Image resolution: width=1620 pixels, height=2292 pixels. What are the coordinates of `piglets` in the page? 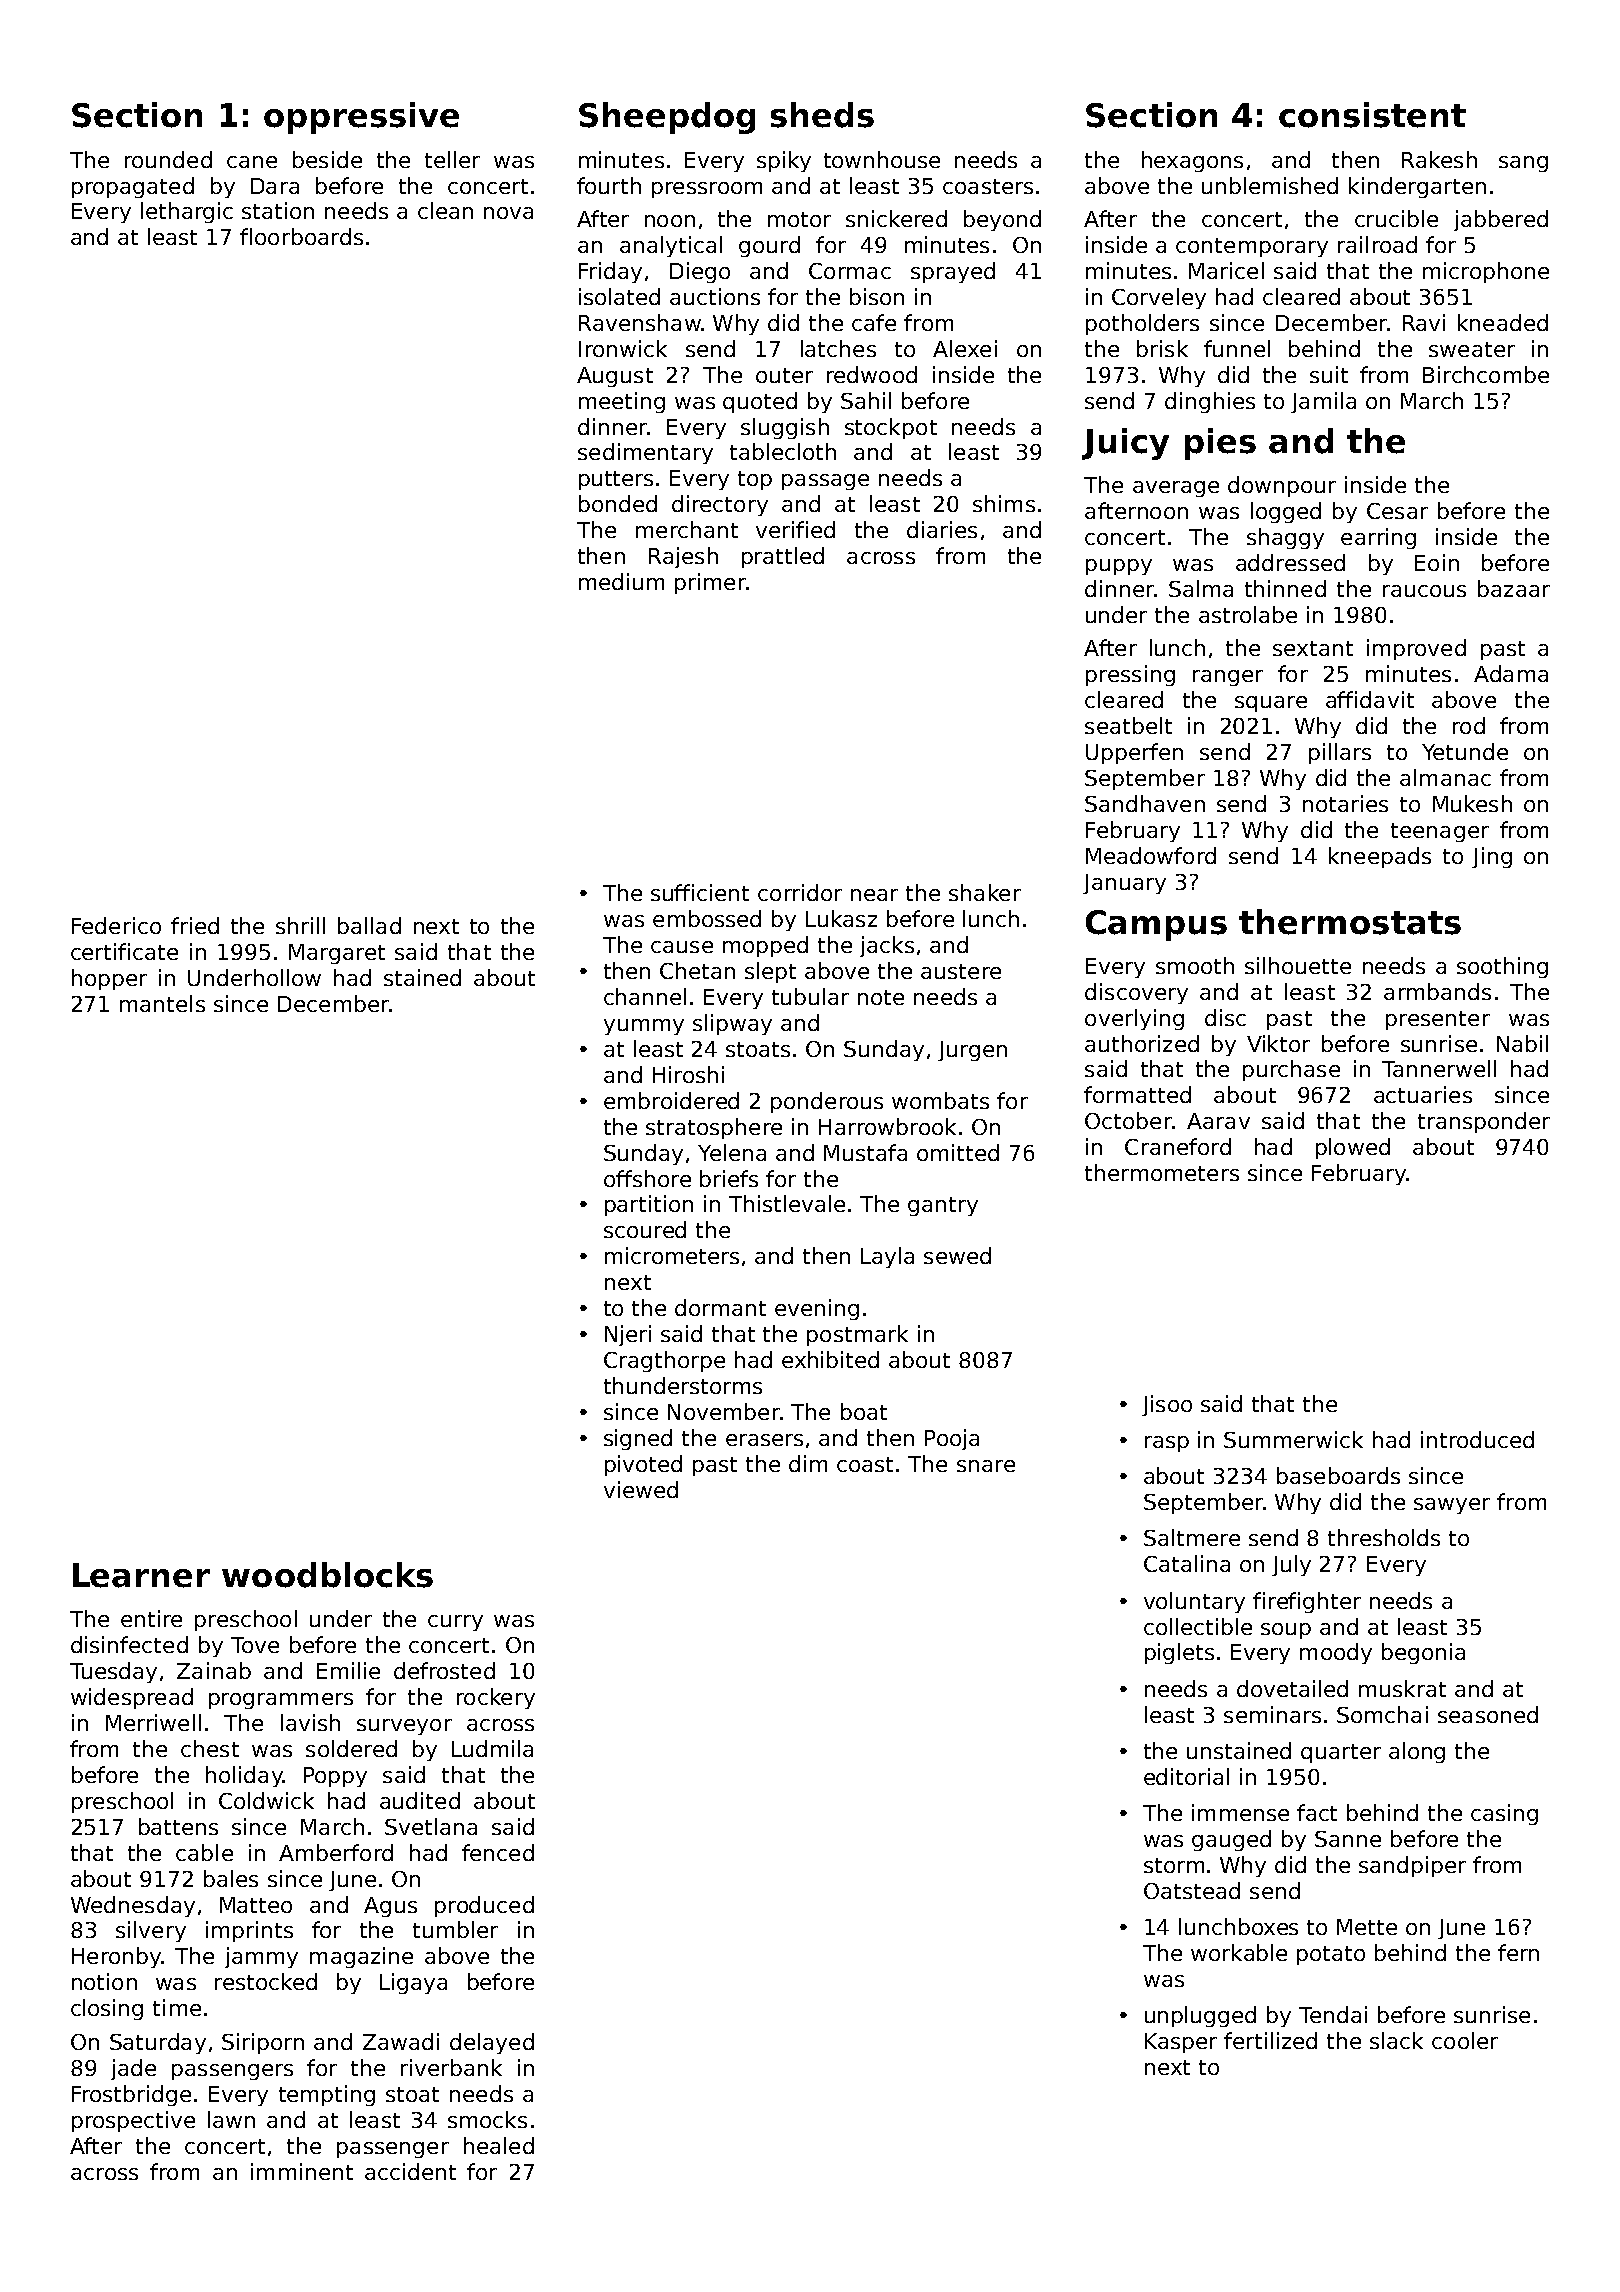 It's located at (1179, 1653).
